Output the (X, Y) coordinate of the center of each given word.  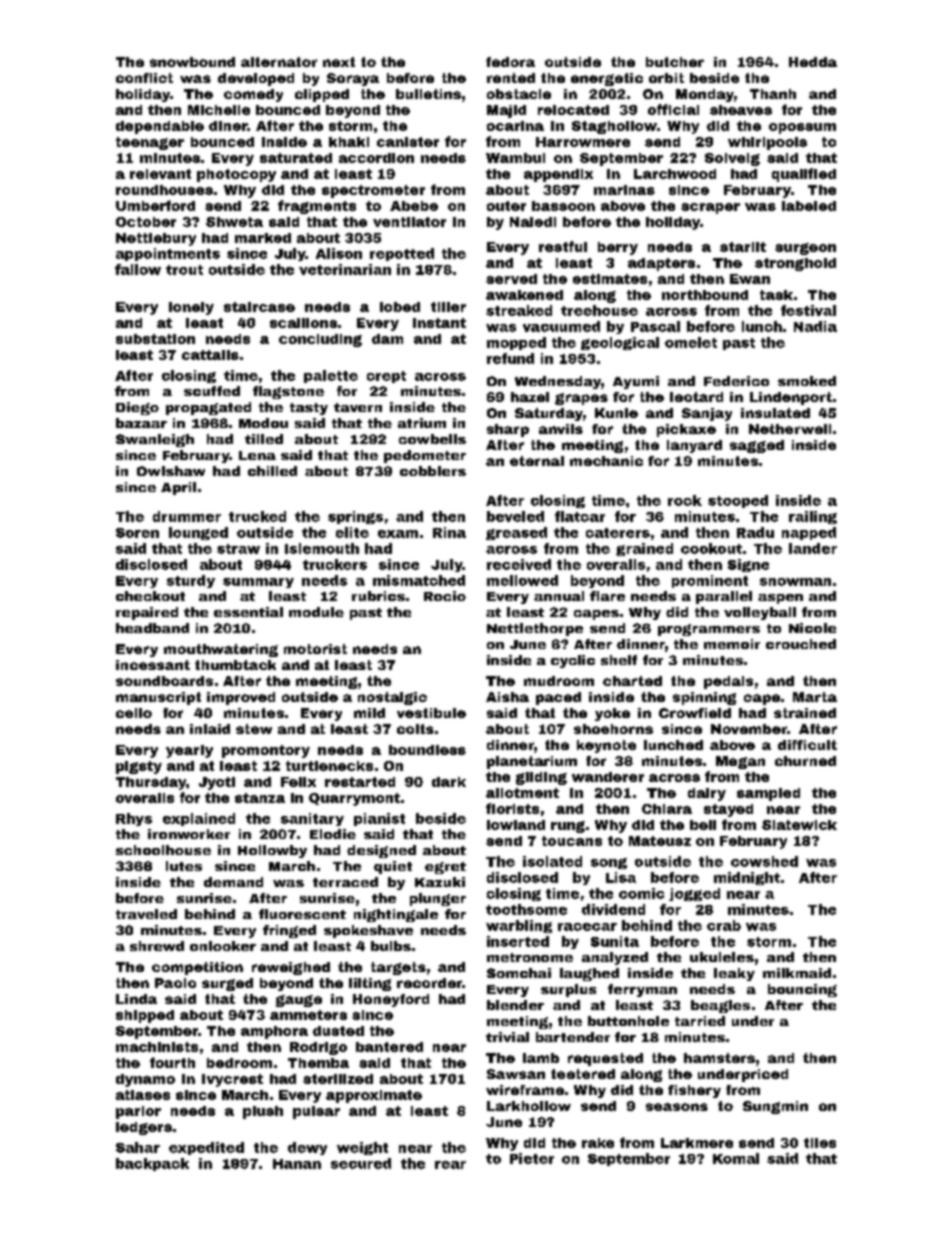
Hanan (297, 1164)
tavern (358, 407)
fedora (510, 62)
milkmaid (797, 973)
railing (813, 517)
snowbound (192, 62)
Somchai (519, 973)
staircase (259, 307)
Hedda (813, 62)
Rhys (134, 819)
